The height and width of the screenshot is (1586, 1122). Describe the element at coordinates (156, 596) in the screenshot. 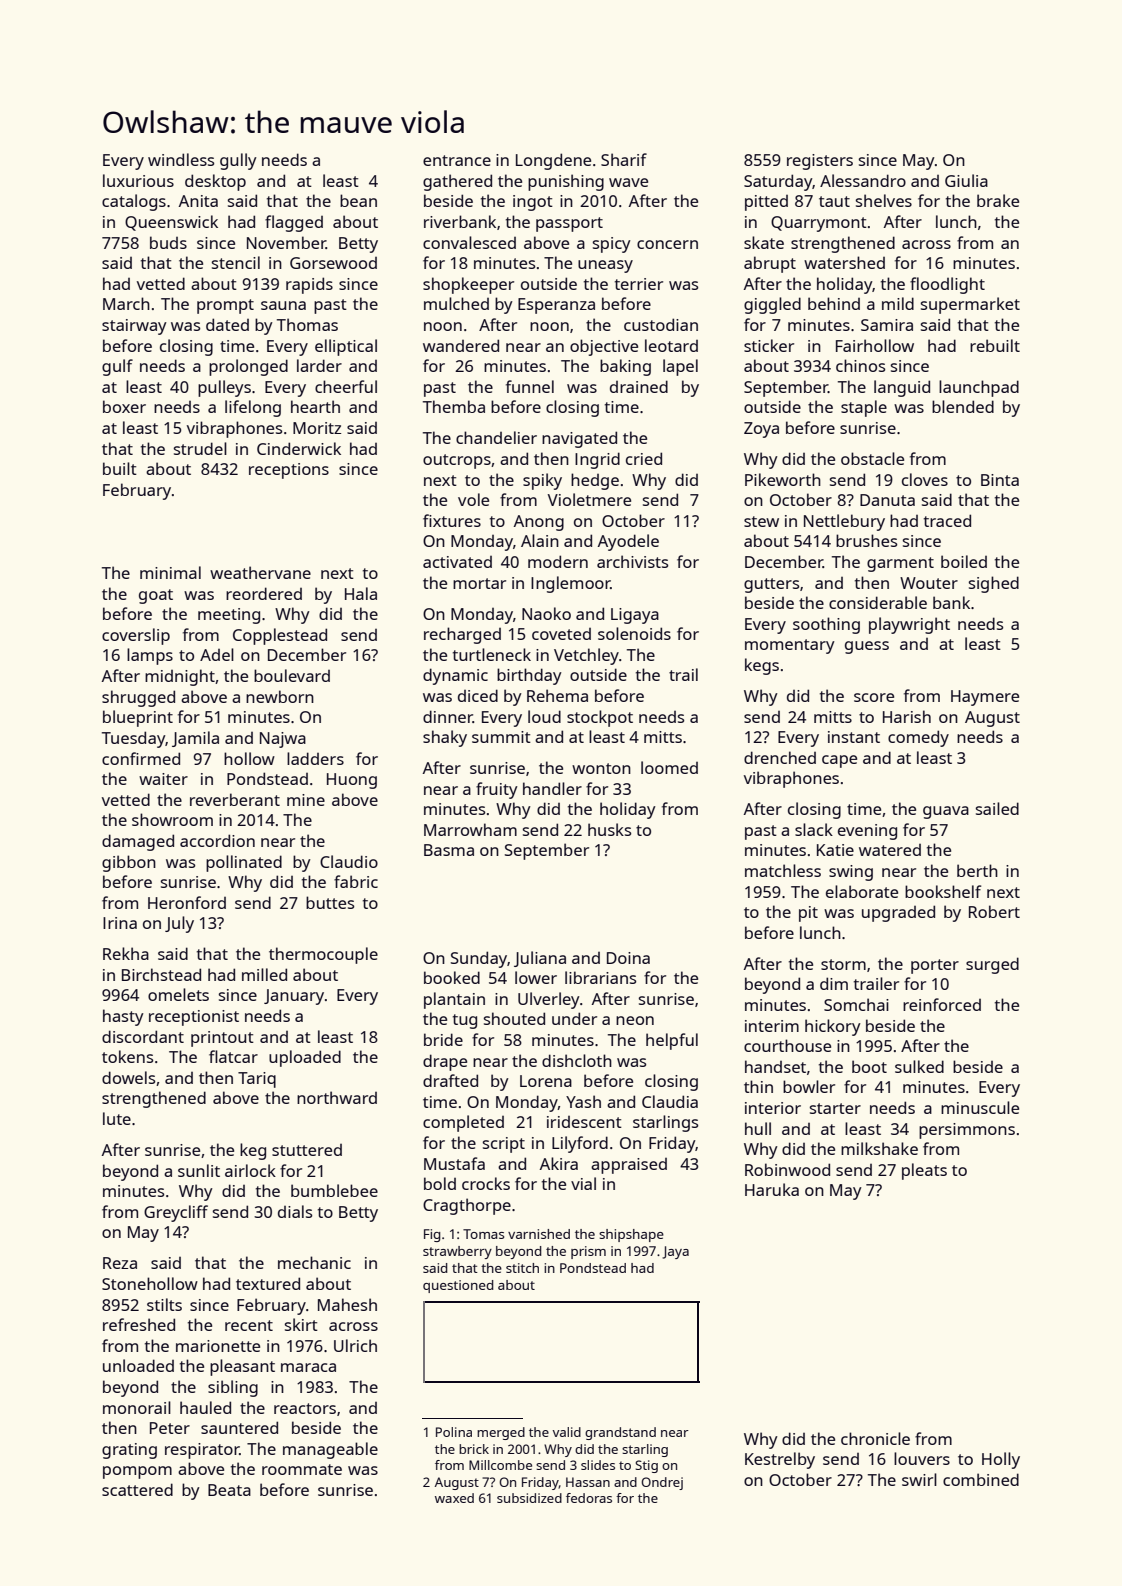

I see `goat` at that location.
